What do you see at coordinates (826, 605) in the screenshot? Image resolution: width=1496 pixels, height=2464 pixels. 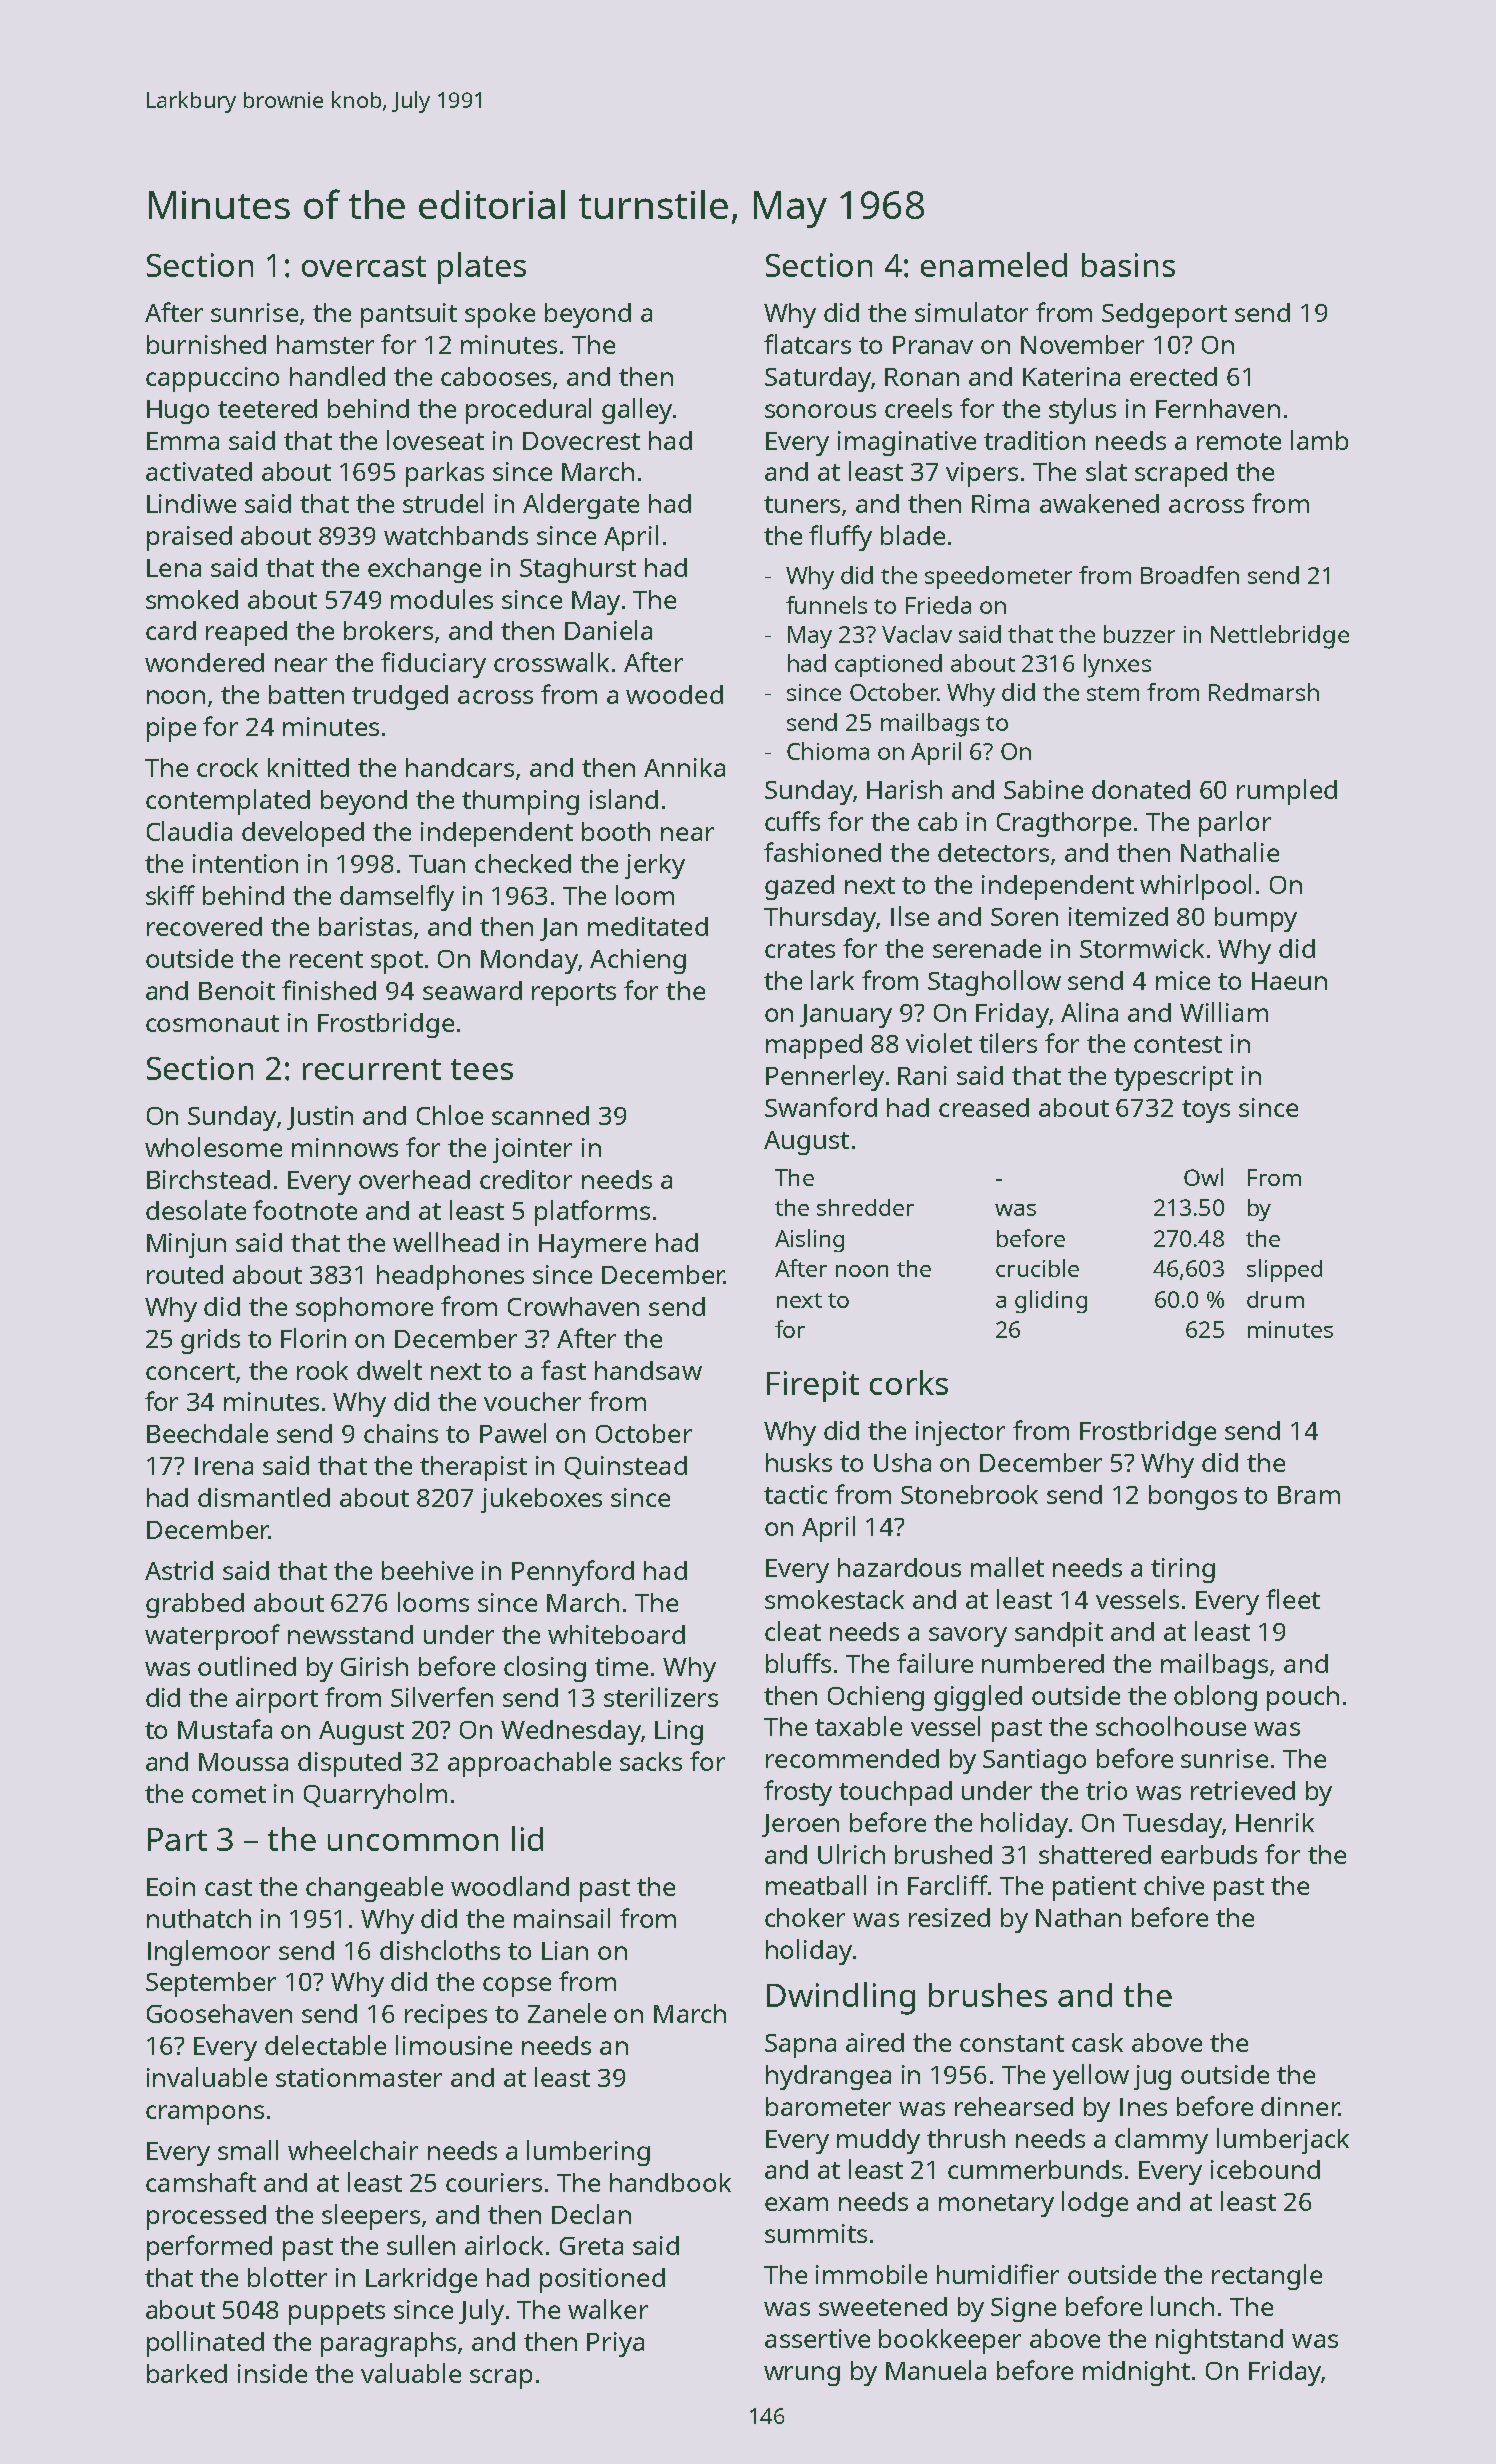 I see `funnels` at bounding box center [826, 605].
